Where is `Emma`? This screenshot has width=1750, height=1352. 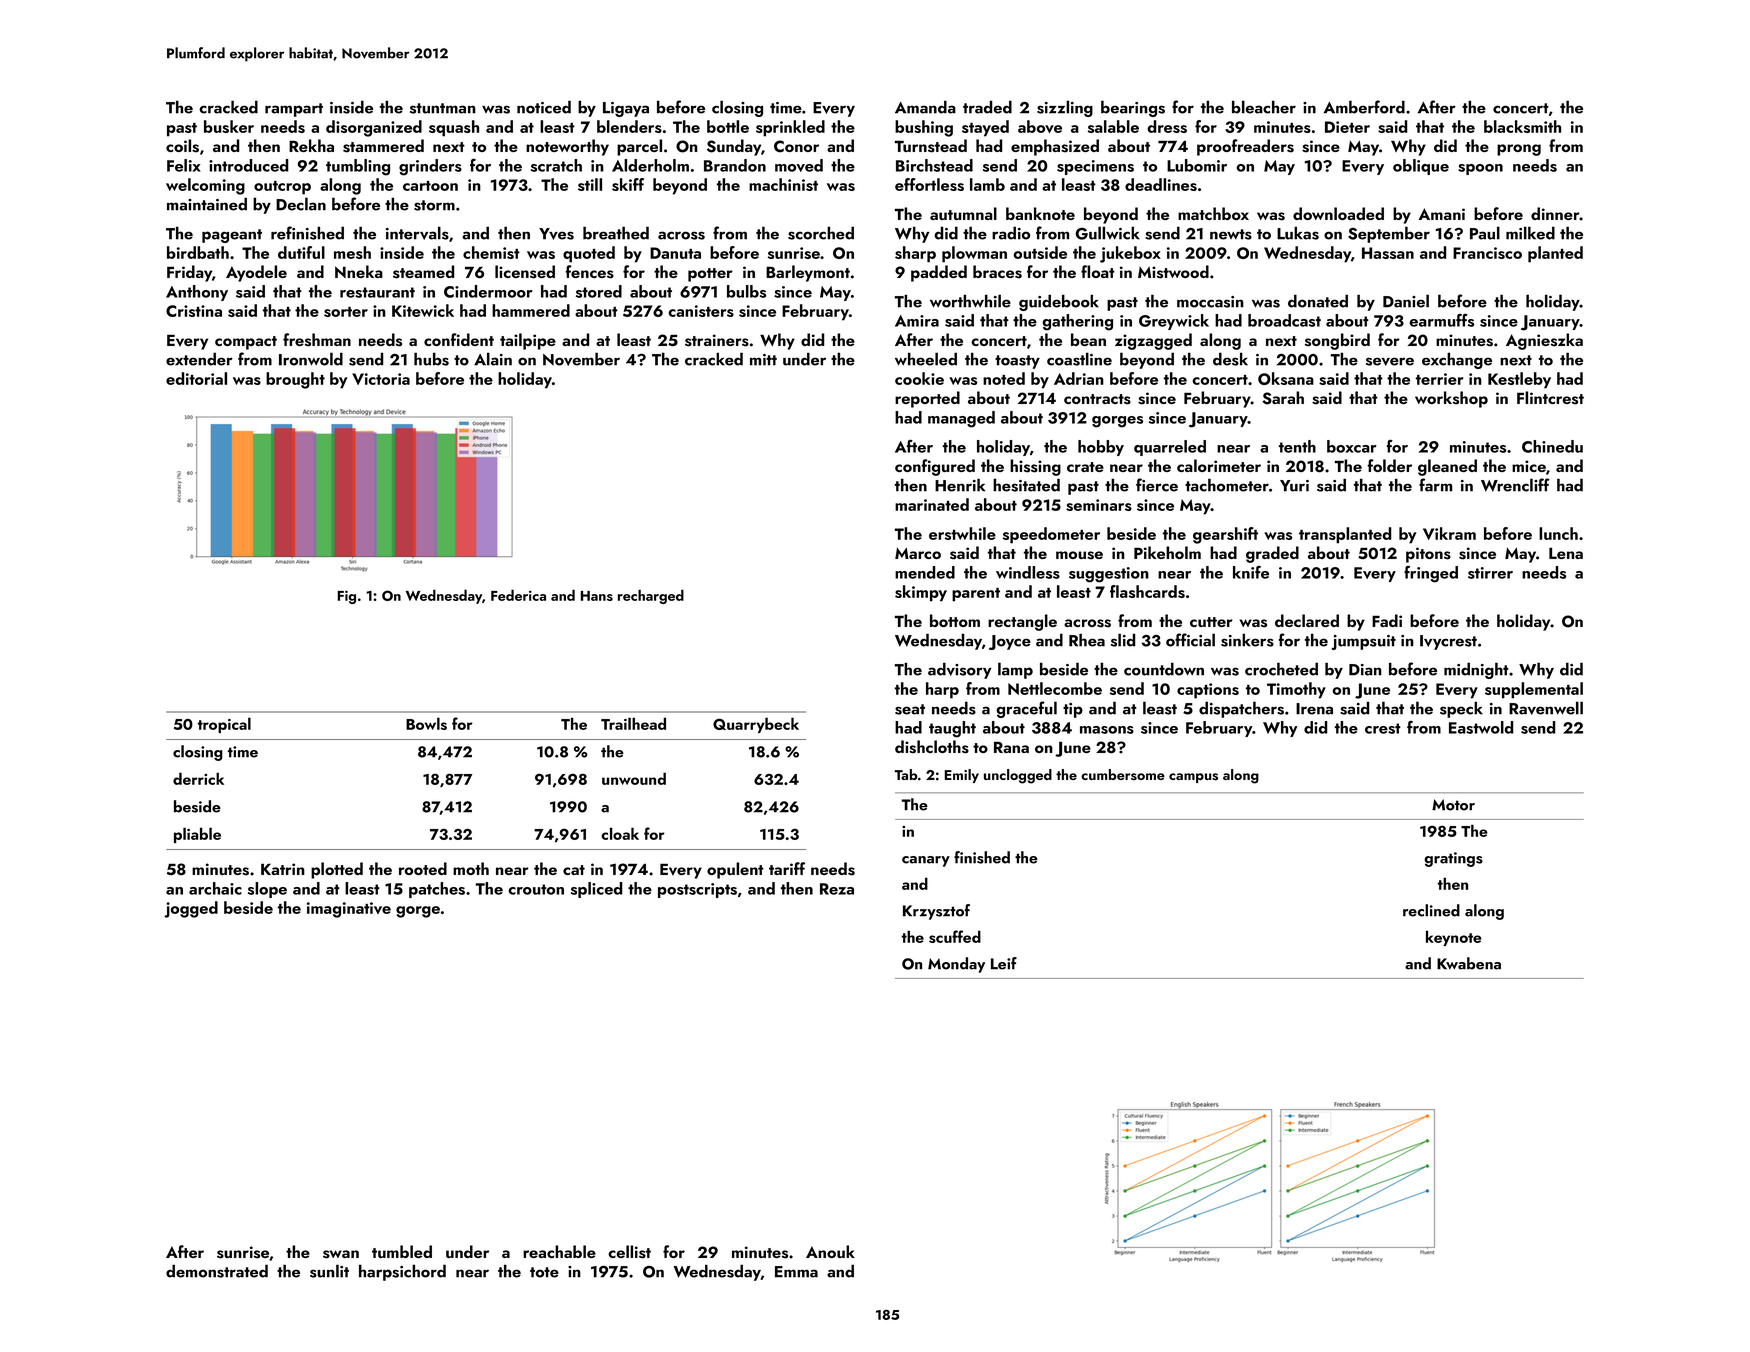 Emma is located at coordinates (796, 1272).
